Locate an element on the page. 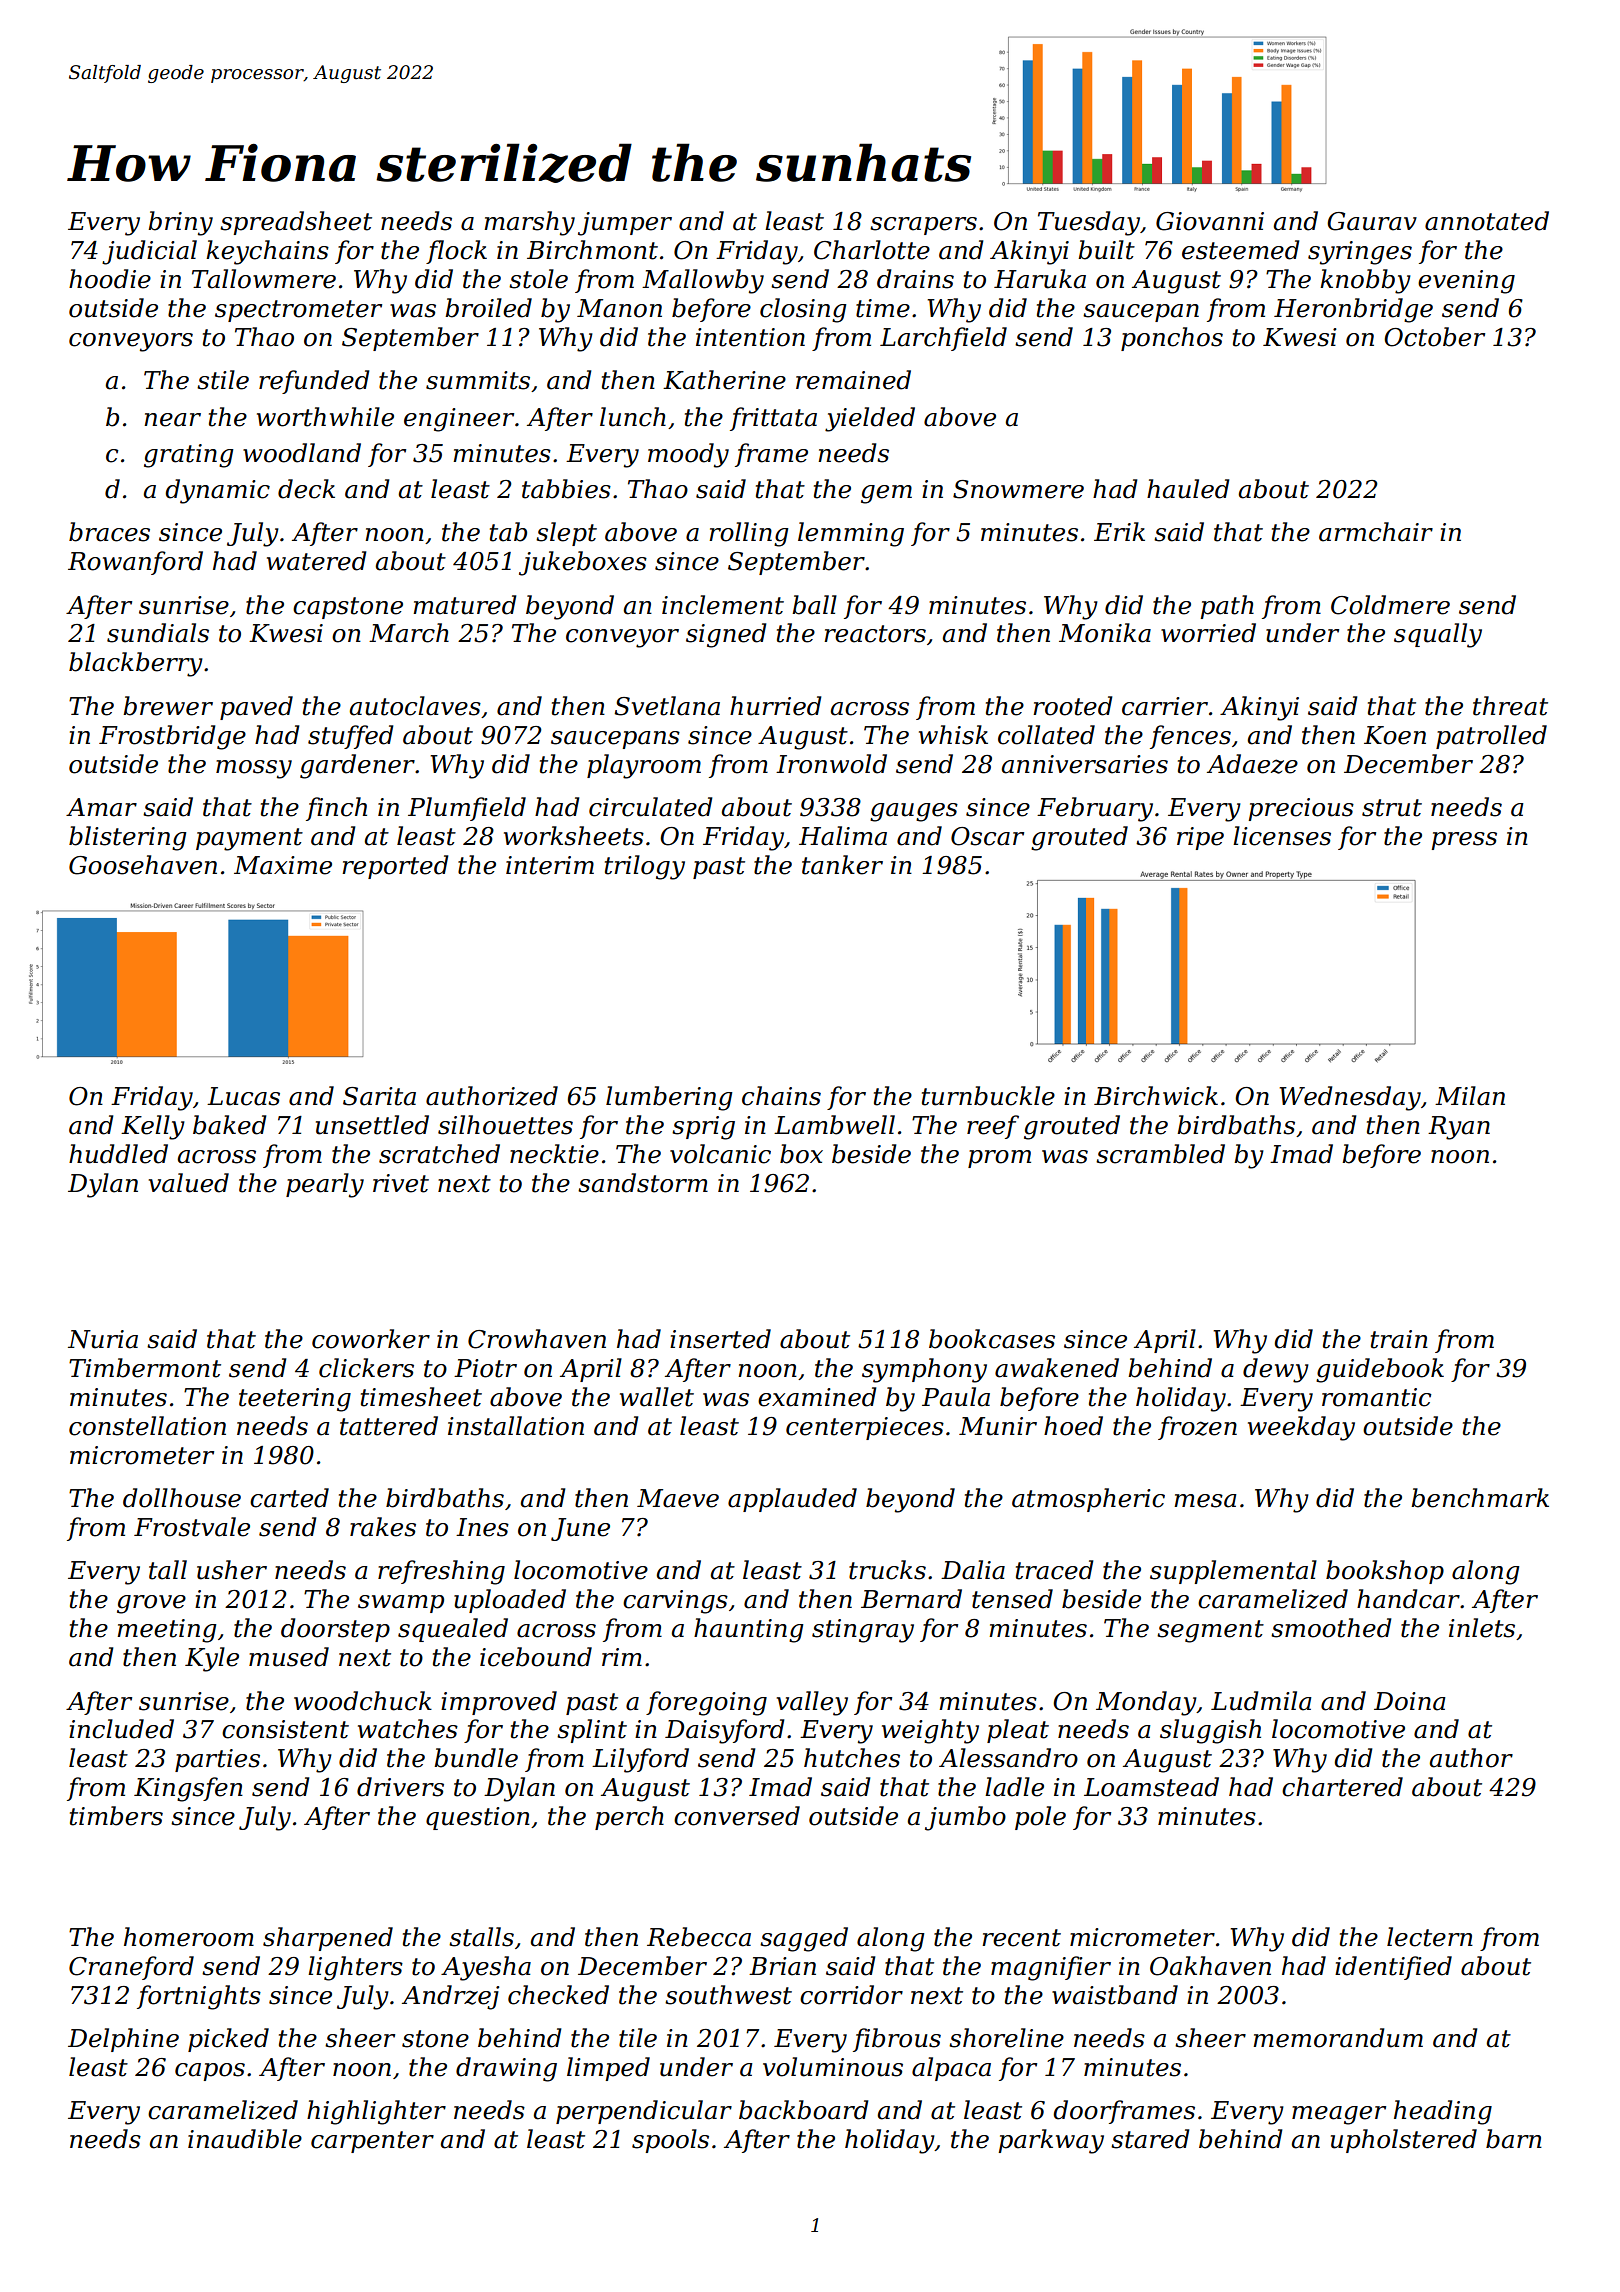 This page has width=1620, height=2292. Ryan is located at coordinates (1459, 1128).
